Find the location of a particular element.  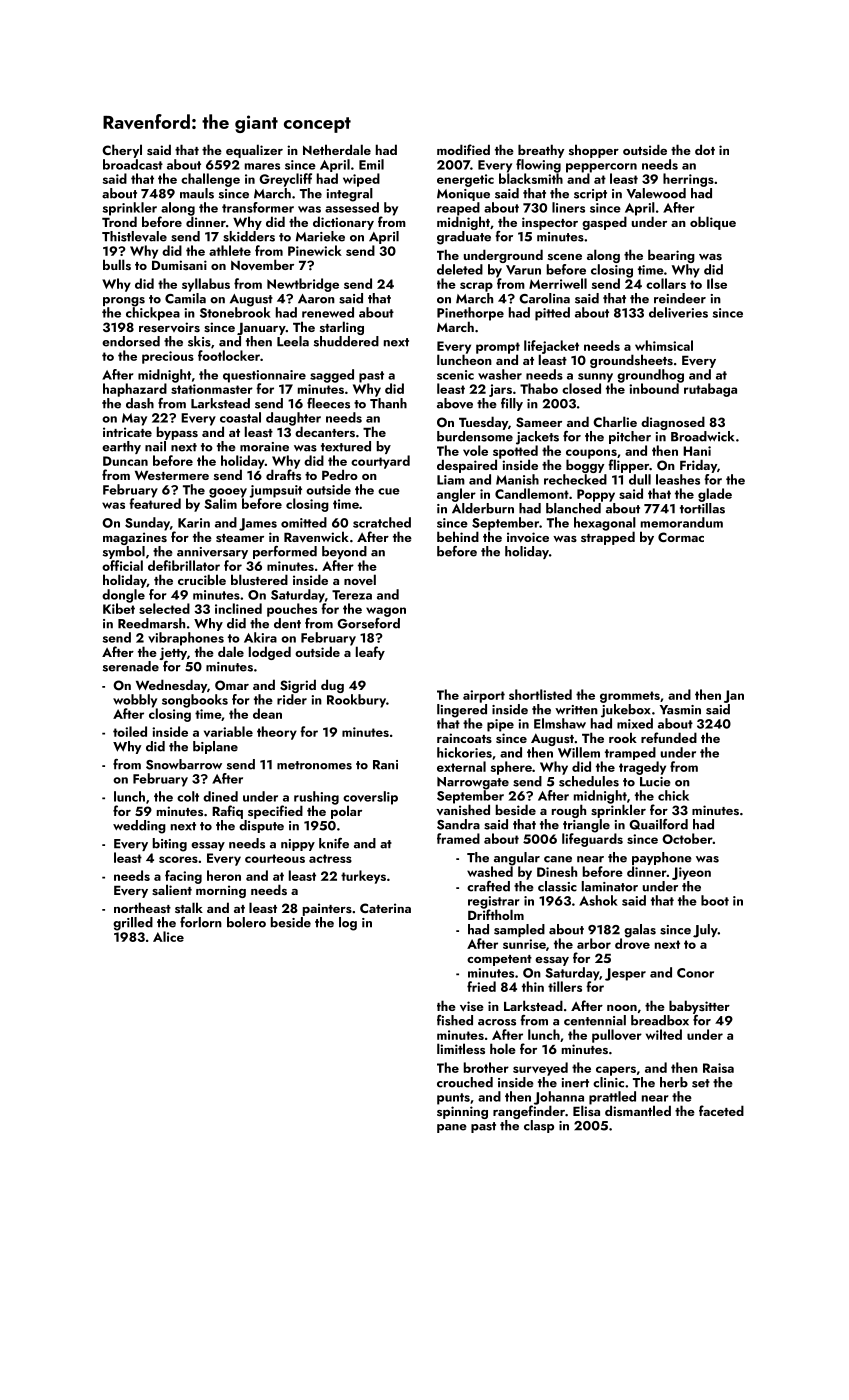

wedding is located at coordinates (139, 827).
